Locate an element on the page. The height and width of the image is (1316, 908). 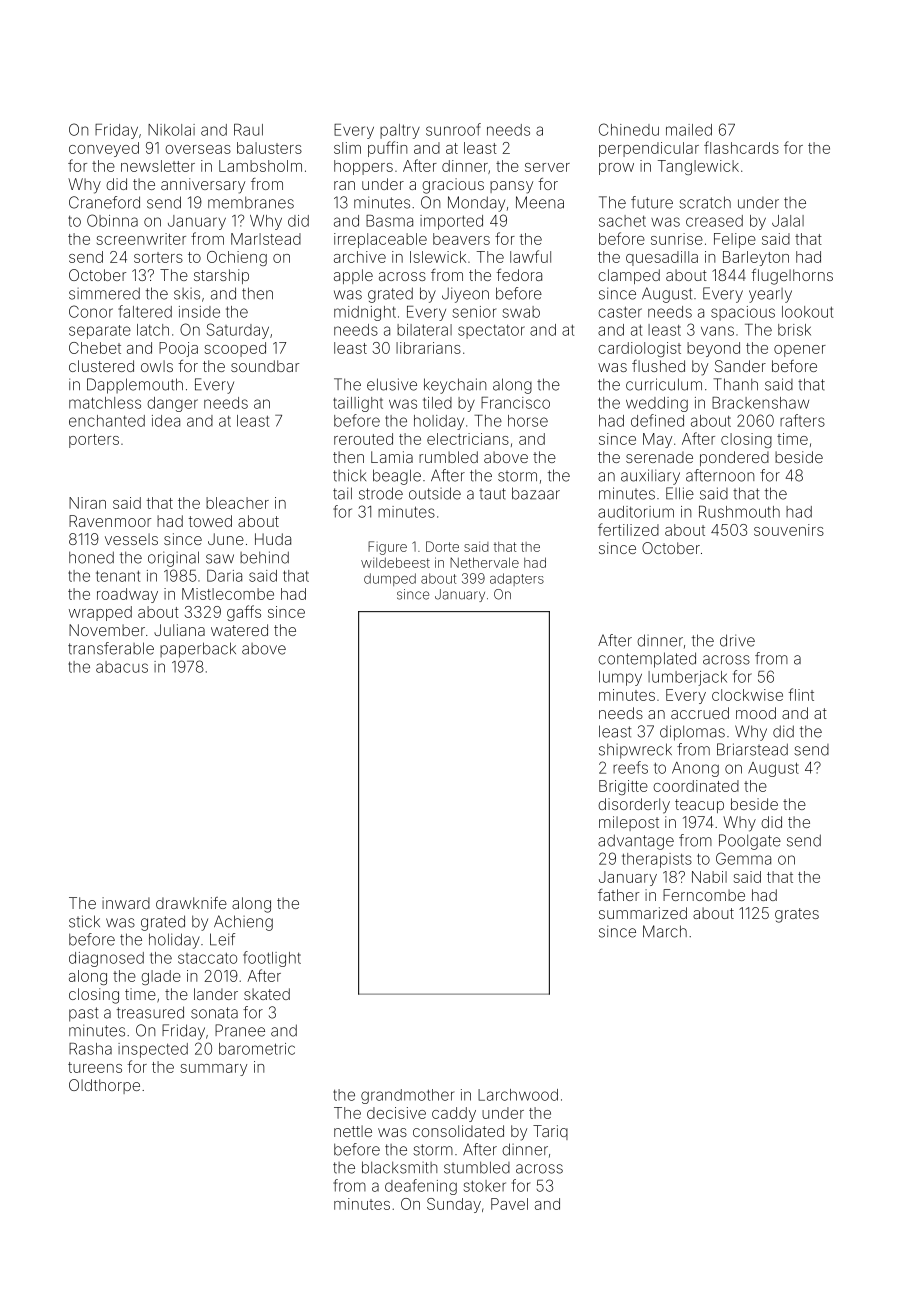
dumped is located at coordinates (390, 579).
